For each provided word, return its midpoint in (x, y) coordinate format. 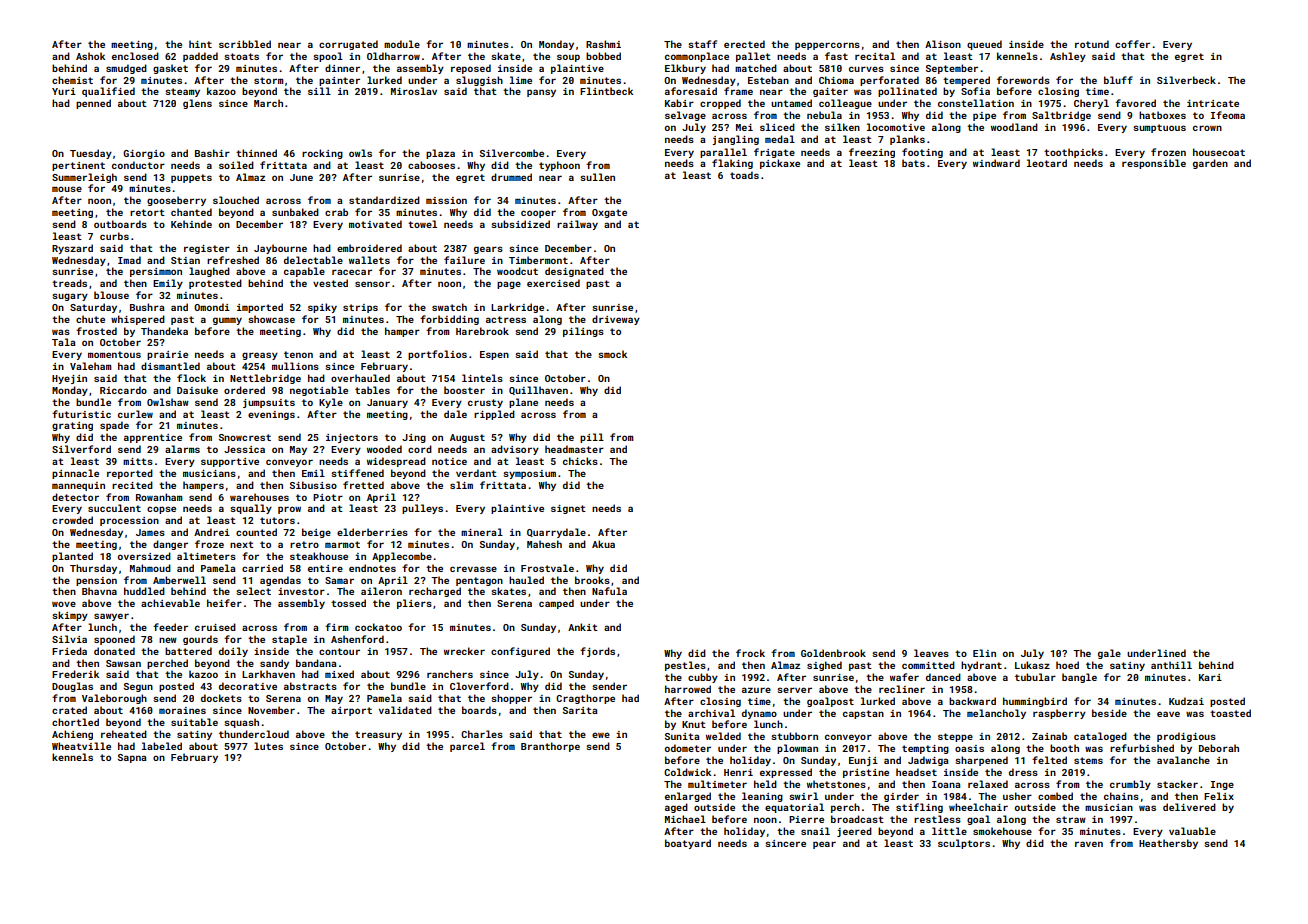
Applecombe (402, 557)
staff (702, 44)
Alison (943, 44)
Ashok (90, 56)
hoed (1067, 665)
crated (69, 710)
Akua (603, 544)
